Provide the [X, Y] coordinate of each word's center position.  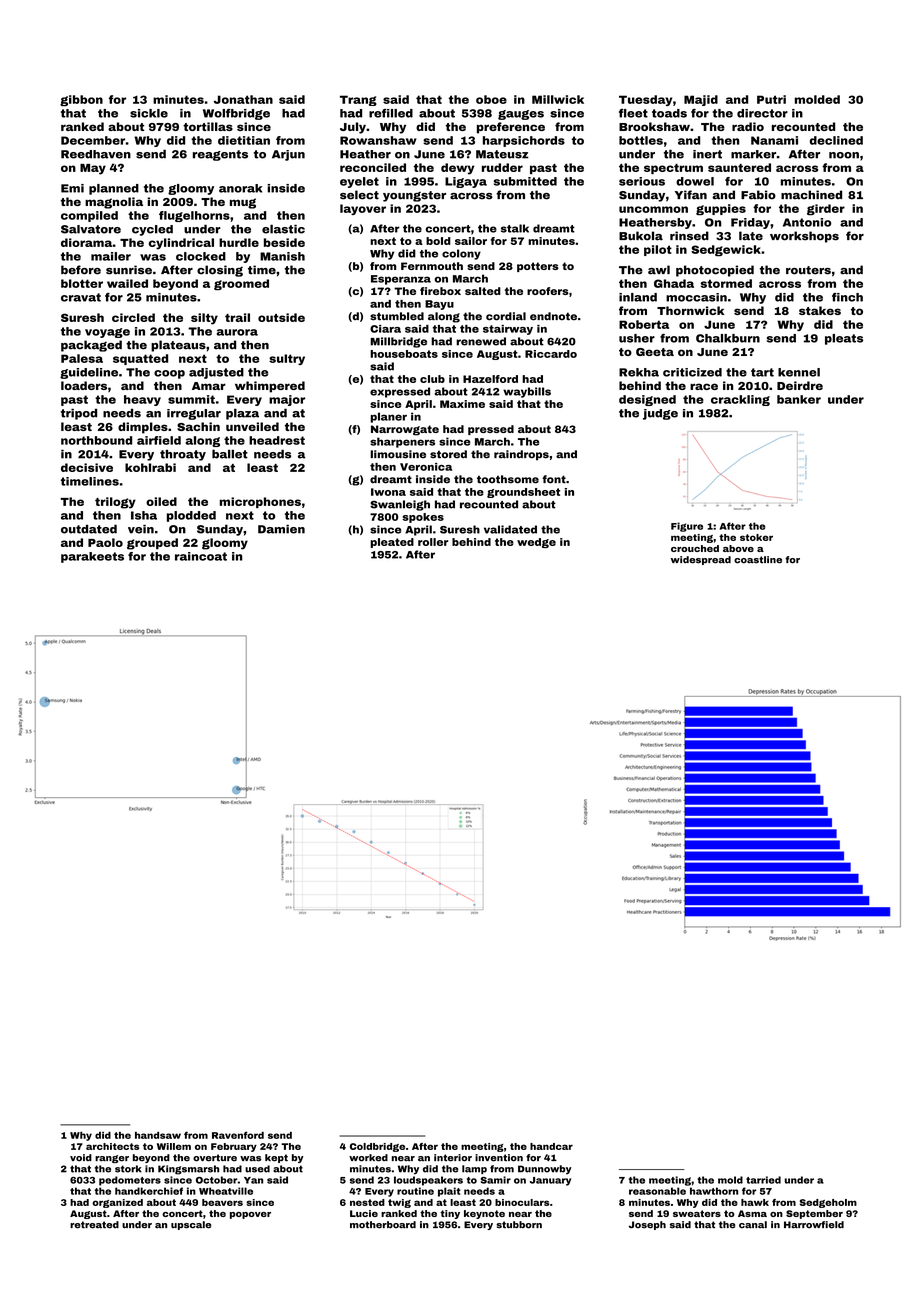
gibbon [81, 100]
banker [799, 399]
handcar [551, 1146]
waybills [527, 392]
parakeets [92, 557]
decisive [87, 467]
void [81, 1158]
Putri [771, 99]
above [738, 548]
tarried [763, 1180]
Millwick [558, 99]
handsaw [158, 1135]
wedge [536, 543]
